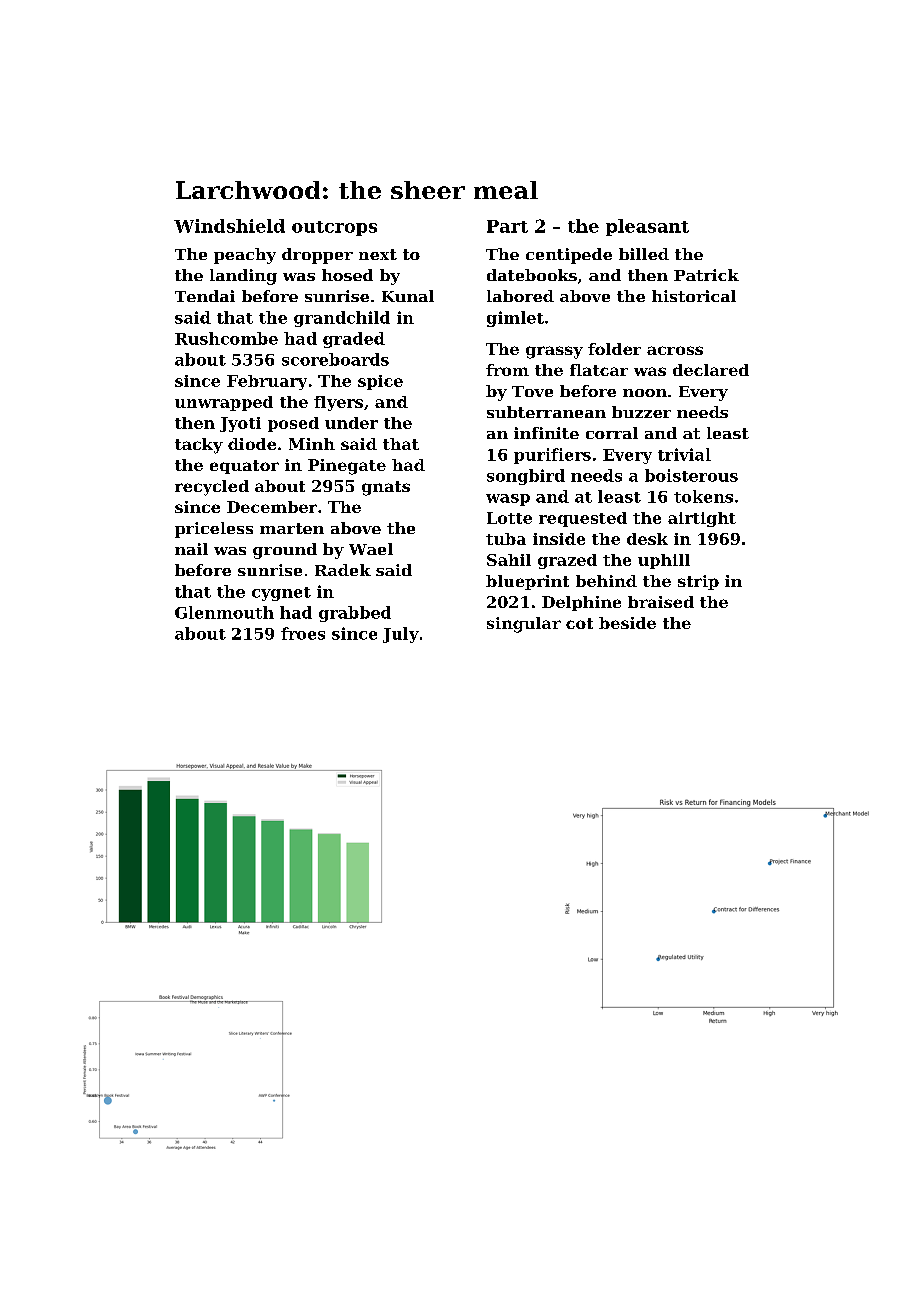 This screenshot has width=924, height=1311. Describe the element at coordinates (641, 412) in the screenshot. I see `buzzer` at that location.
